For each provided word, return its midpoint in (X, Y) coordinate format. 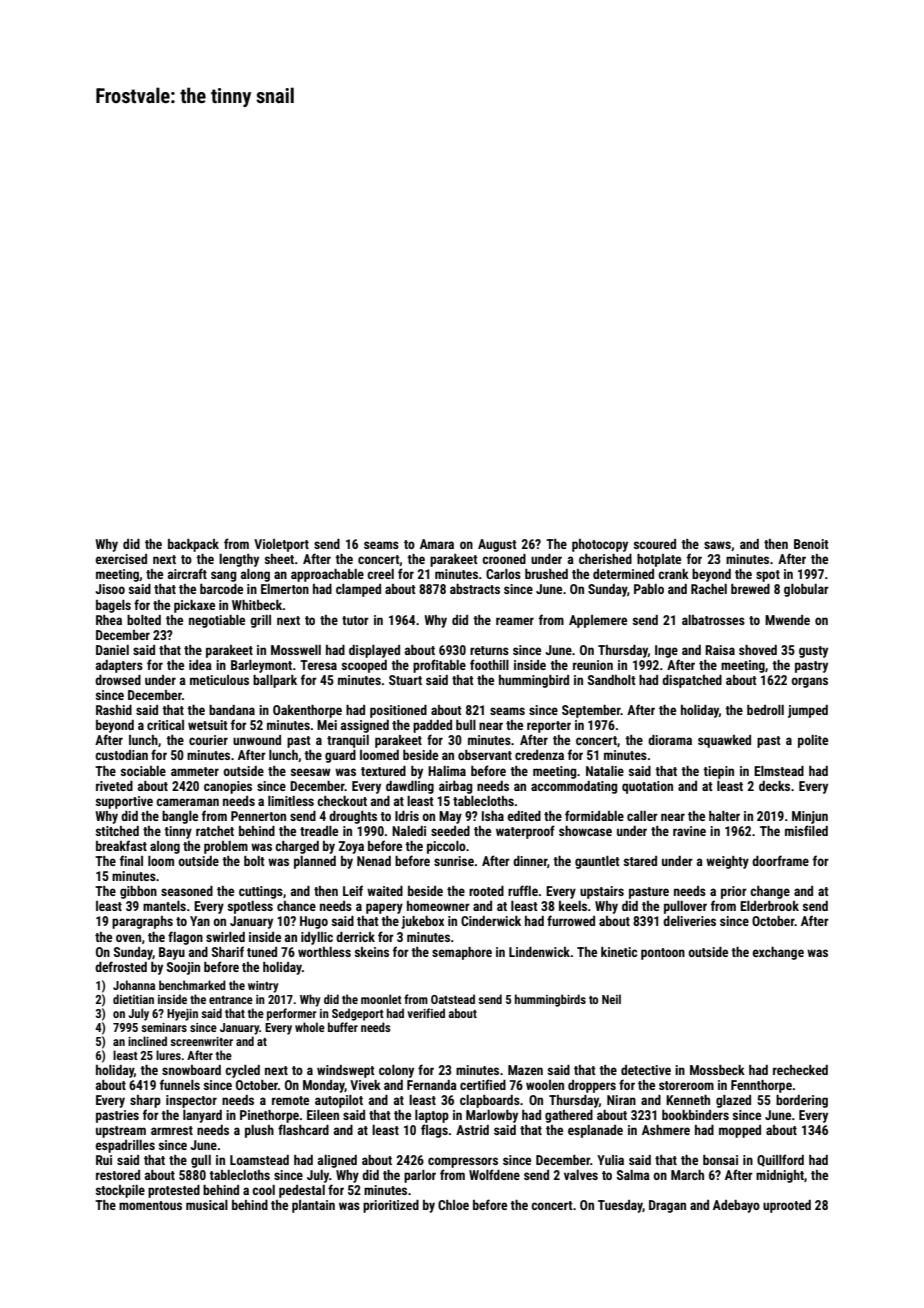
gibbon (138, 892)
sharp (145, 1101)
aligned (337, 1161)
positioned (398, 711)
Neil (611, 999)
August (497, 545)
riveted (114, 786)
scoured (655, 544)
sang (223, 576)
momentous (150, 1205)
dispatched (692, 681)
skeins (372, 952)
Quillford (780, 1160)
